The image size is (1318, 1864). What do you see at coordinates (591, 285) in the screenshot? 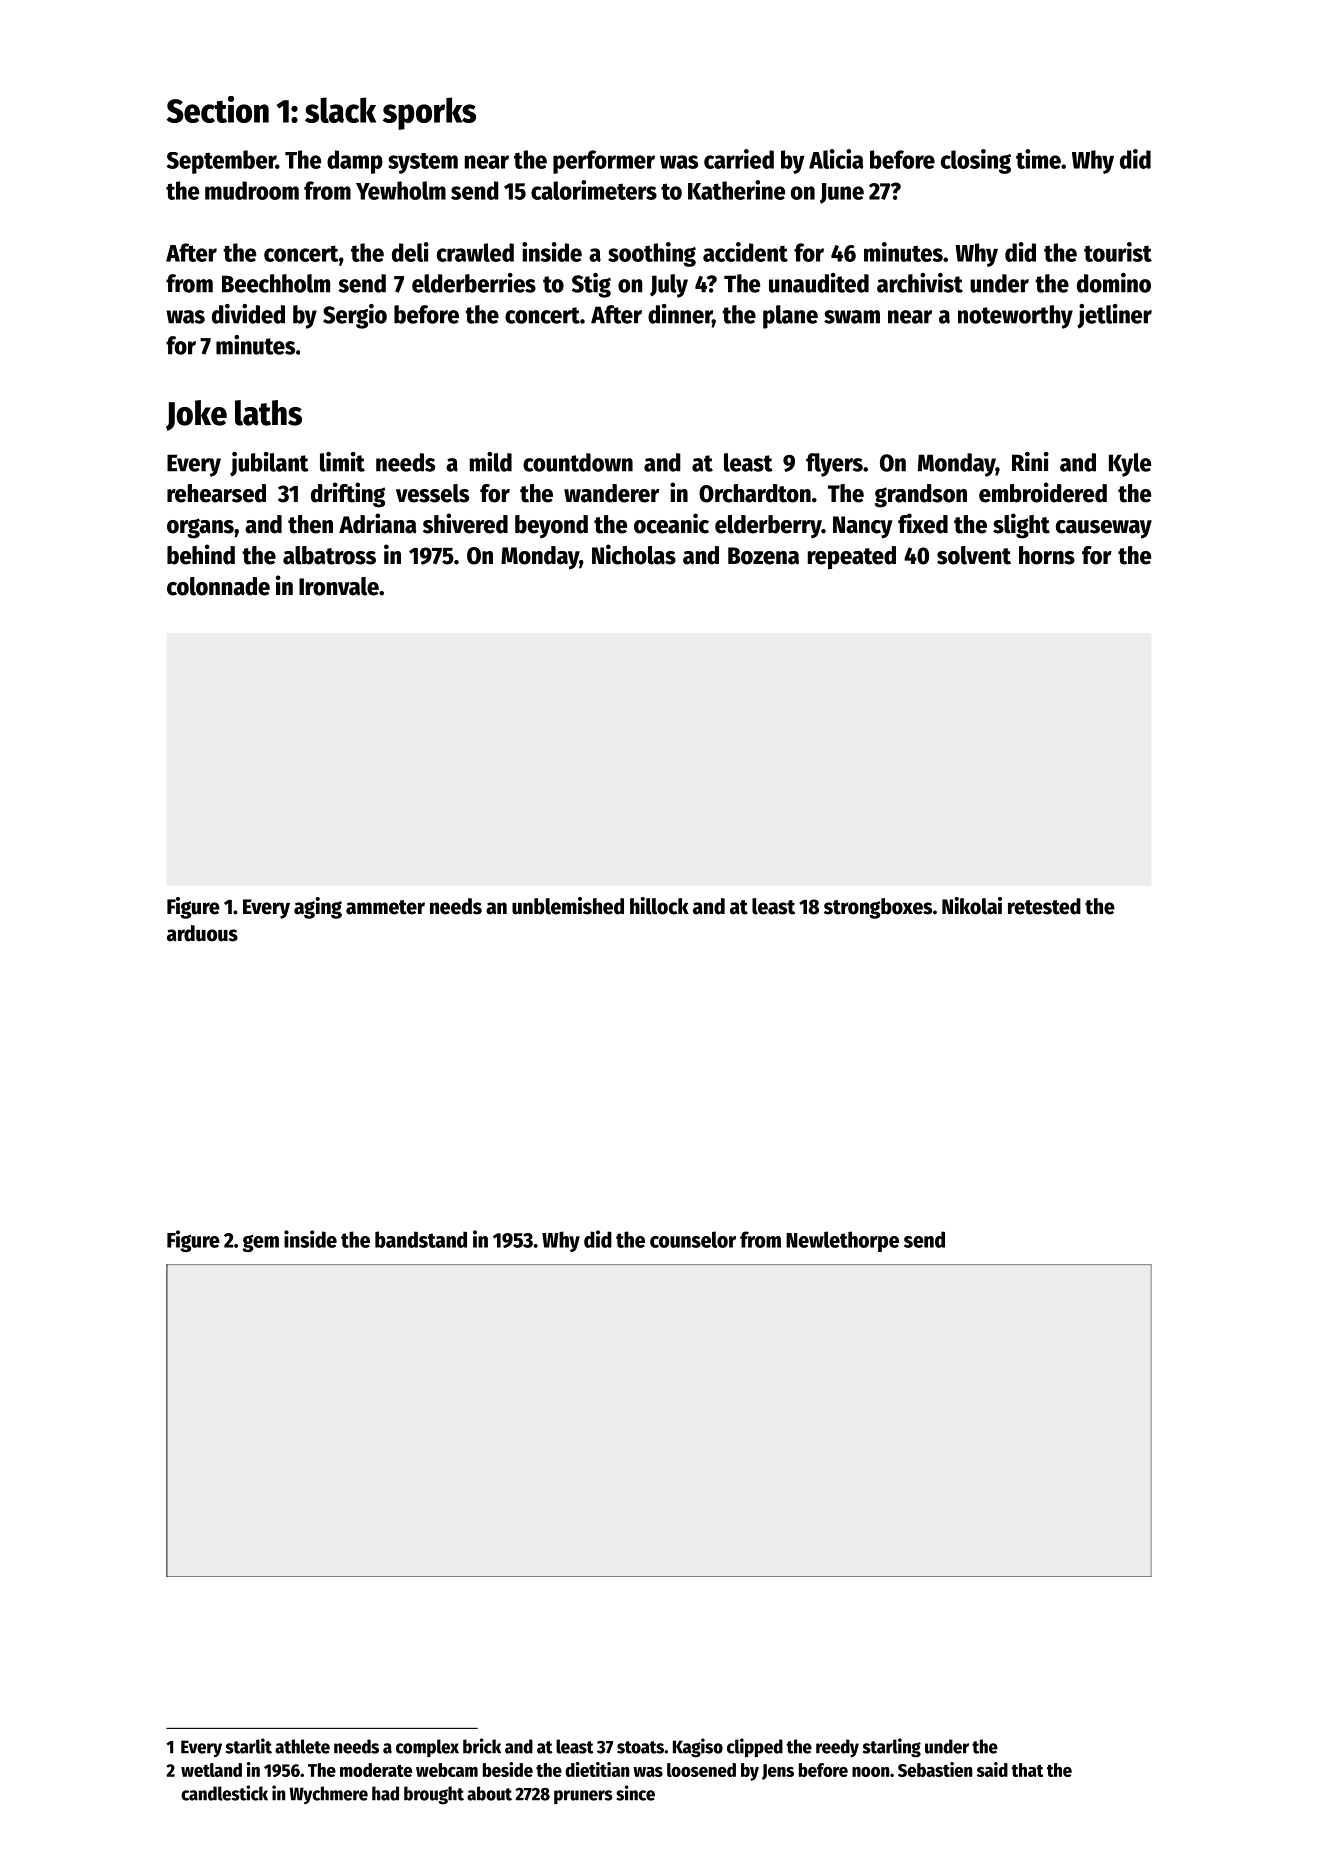
I see `Stig` at bounding box center [591, 285].
